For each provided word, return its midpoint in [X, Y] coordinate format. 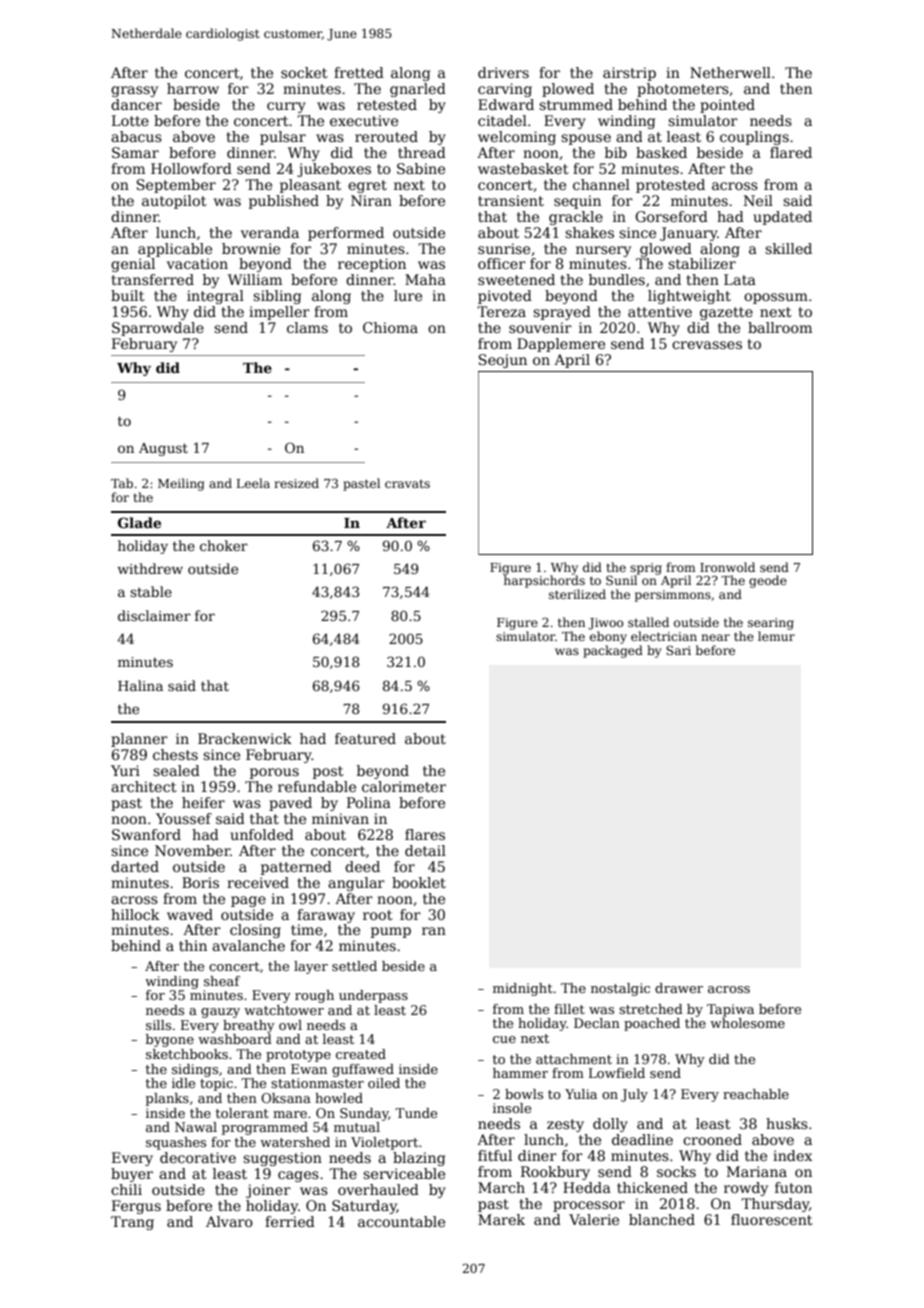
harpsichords [544, 581]
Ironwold [727, 567]
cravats [407, 484]
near [715, 637]
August [163, 449]
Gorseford [671, 216]
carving [505, 90]
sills [158, 1025]
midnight [523, 989]
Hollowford [191, 168]
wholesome [747, 1023]
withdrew [150, 568]
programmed [265, 1128]
